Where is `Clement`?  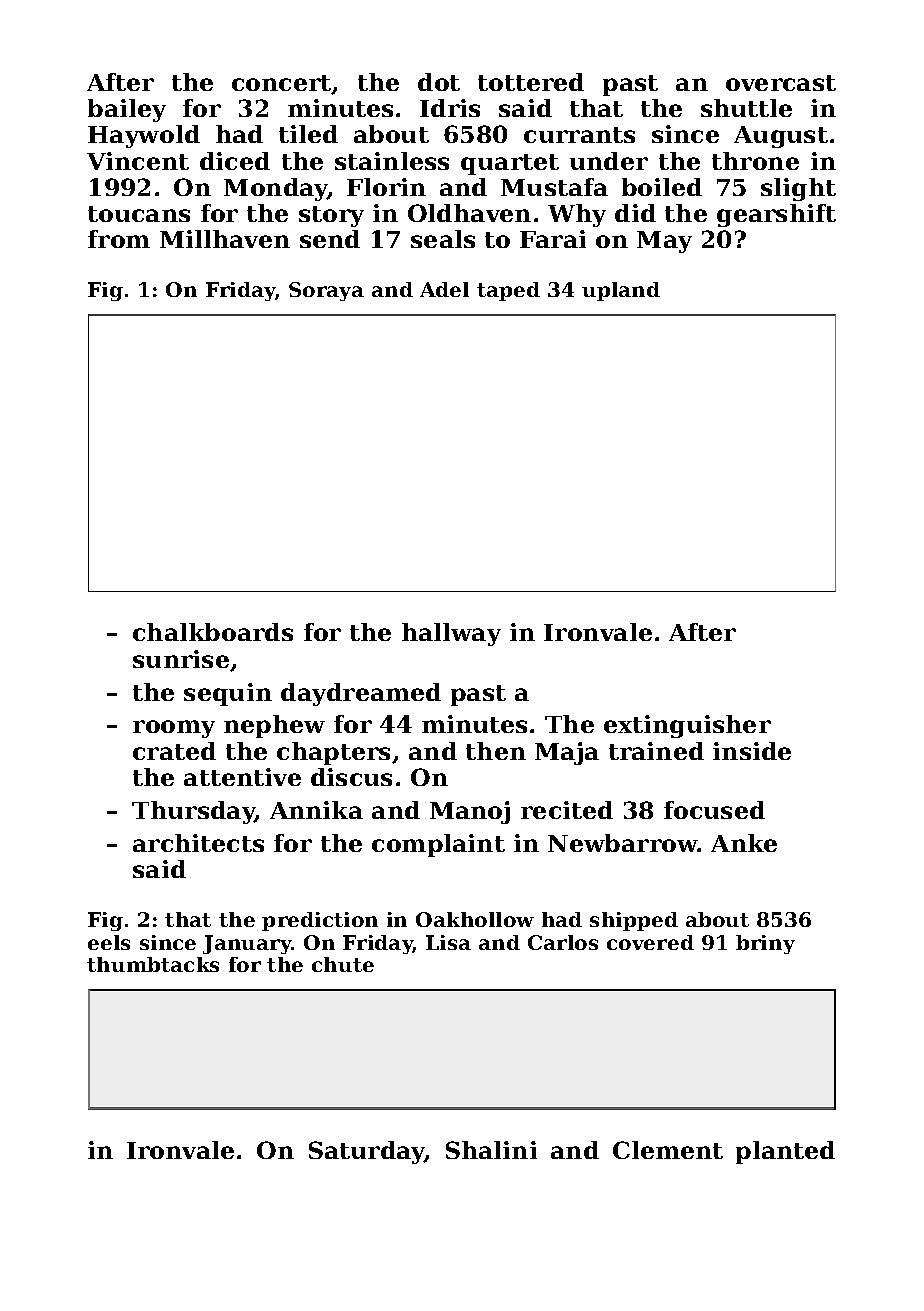
Clement is located at coordinates (668, 1150).
